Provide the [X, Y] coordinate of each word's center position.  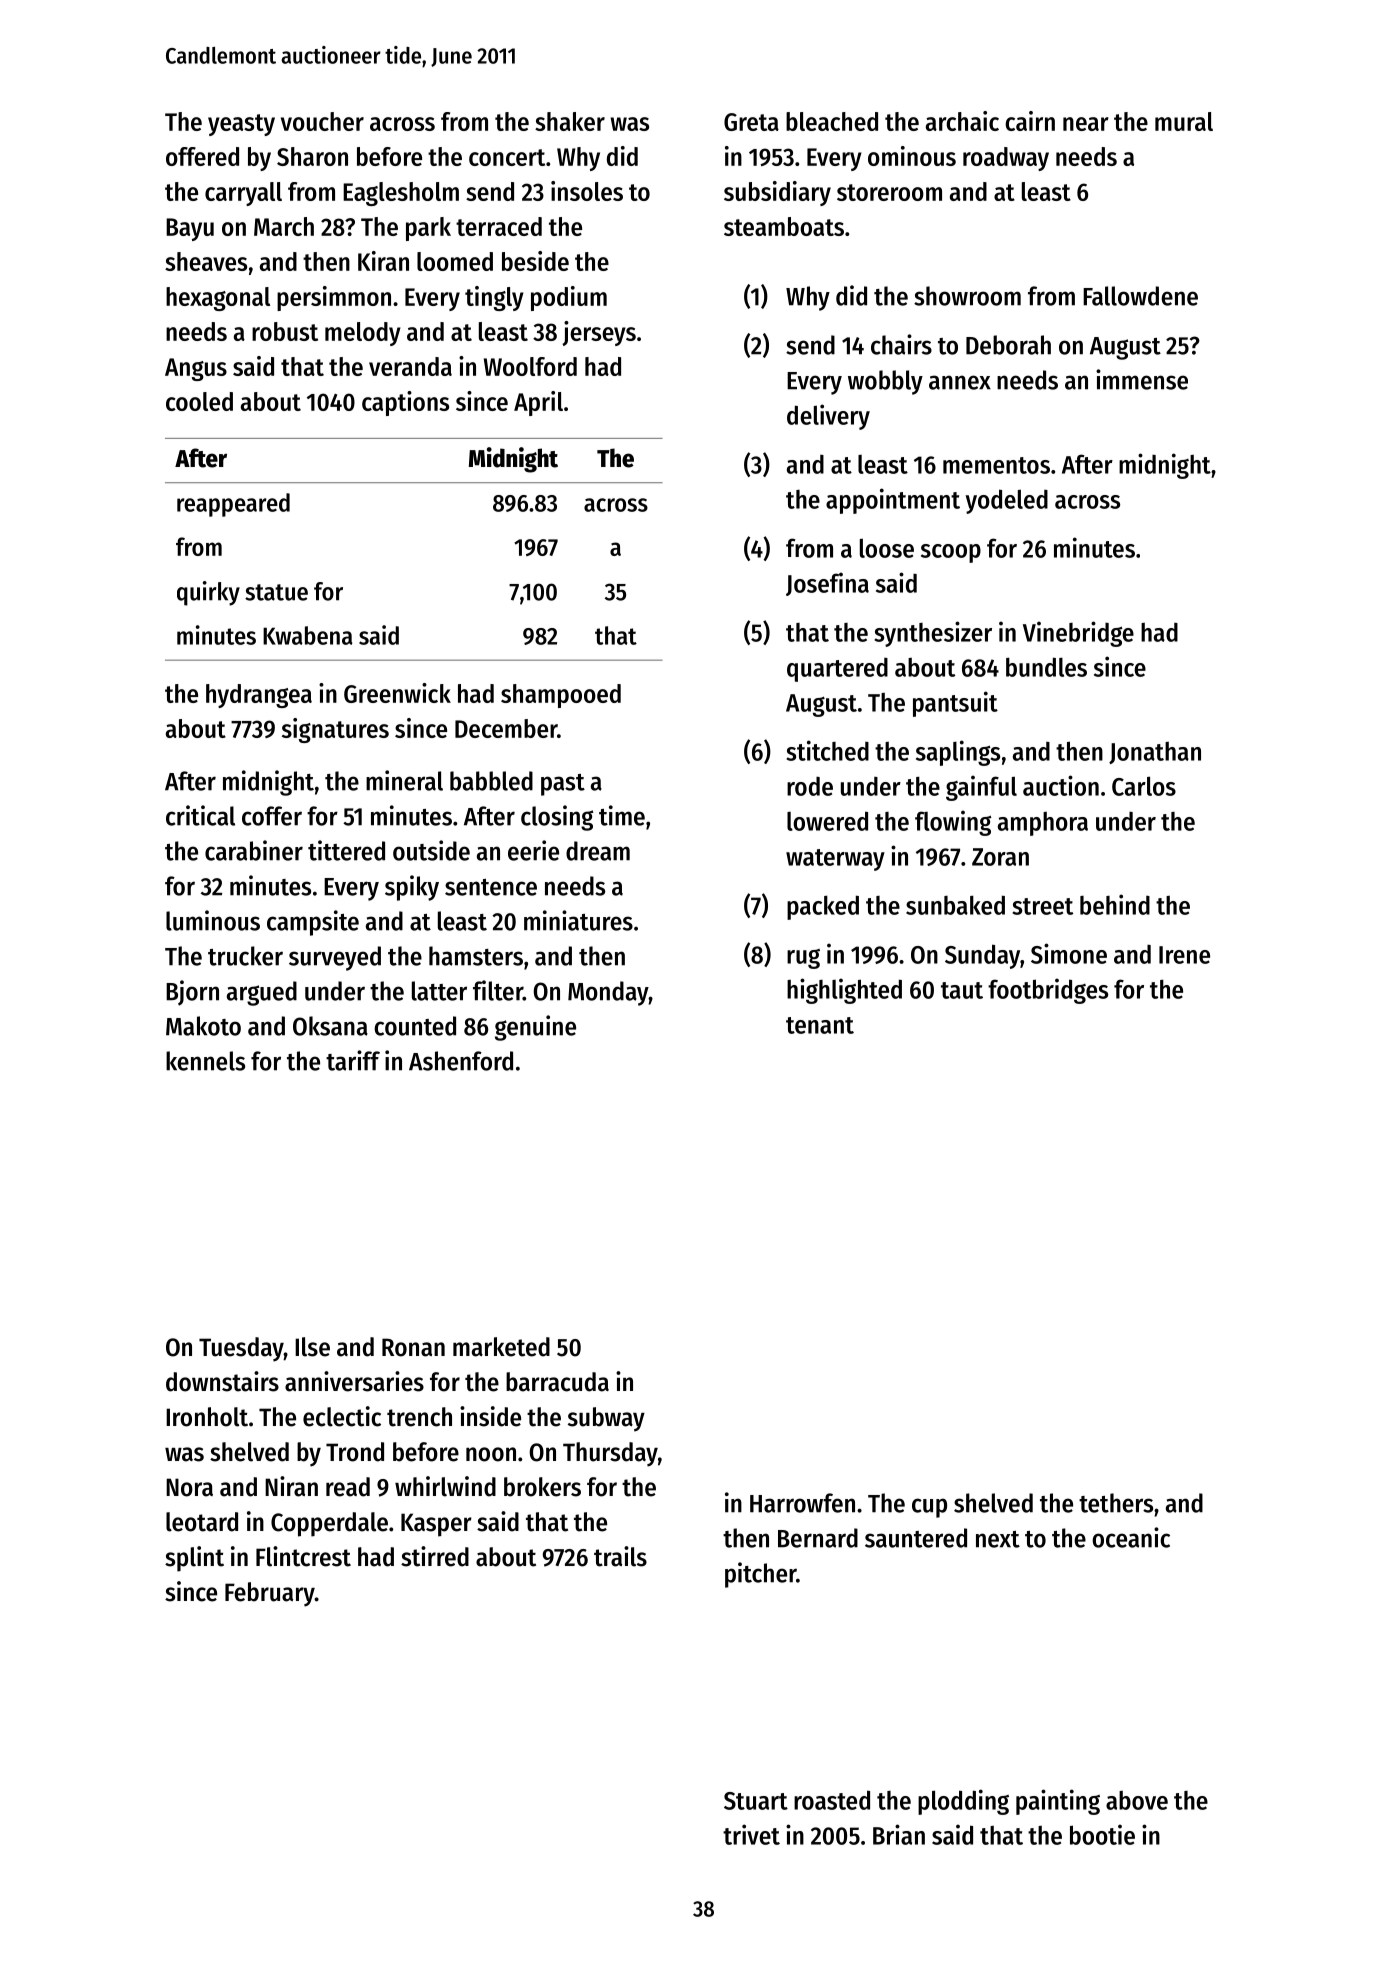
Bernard [818, 1538]
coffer [272, 816]
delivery [828, 417]
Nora [189, 1487]
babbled [491, 781]
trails [620, 1556]
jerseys [599, 333]
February [270, 1594]
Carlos [1144, 786]
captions [405, 403]
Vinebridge [1078, 634]
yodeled [1006, 501]
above [1137, 1800]
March [284, 226]
